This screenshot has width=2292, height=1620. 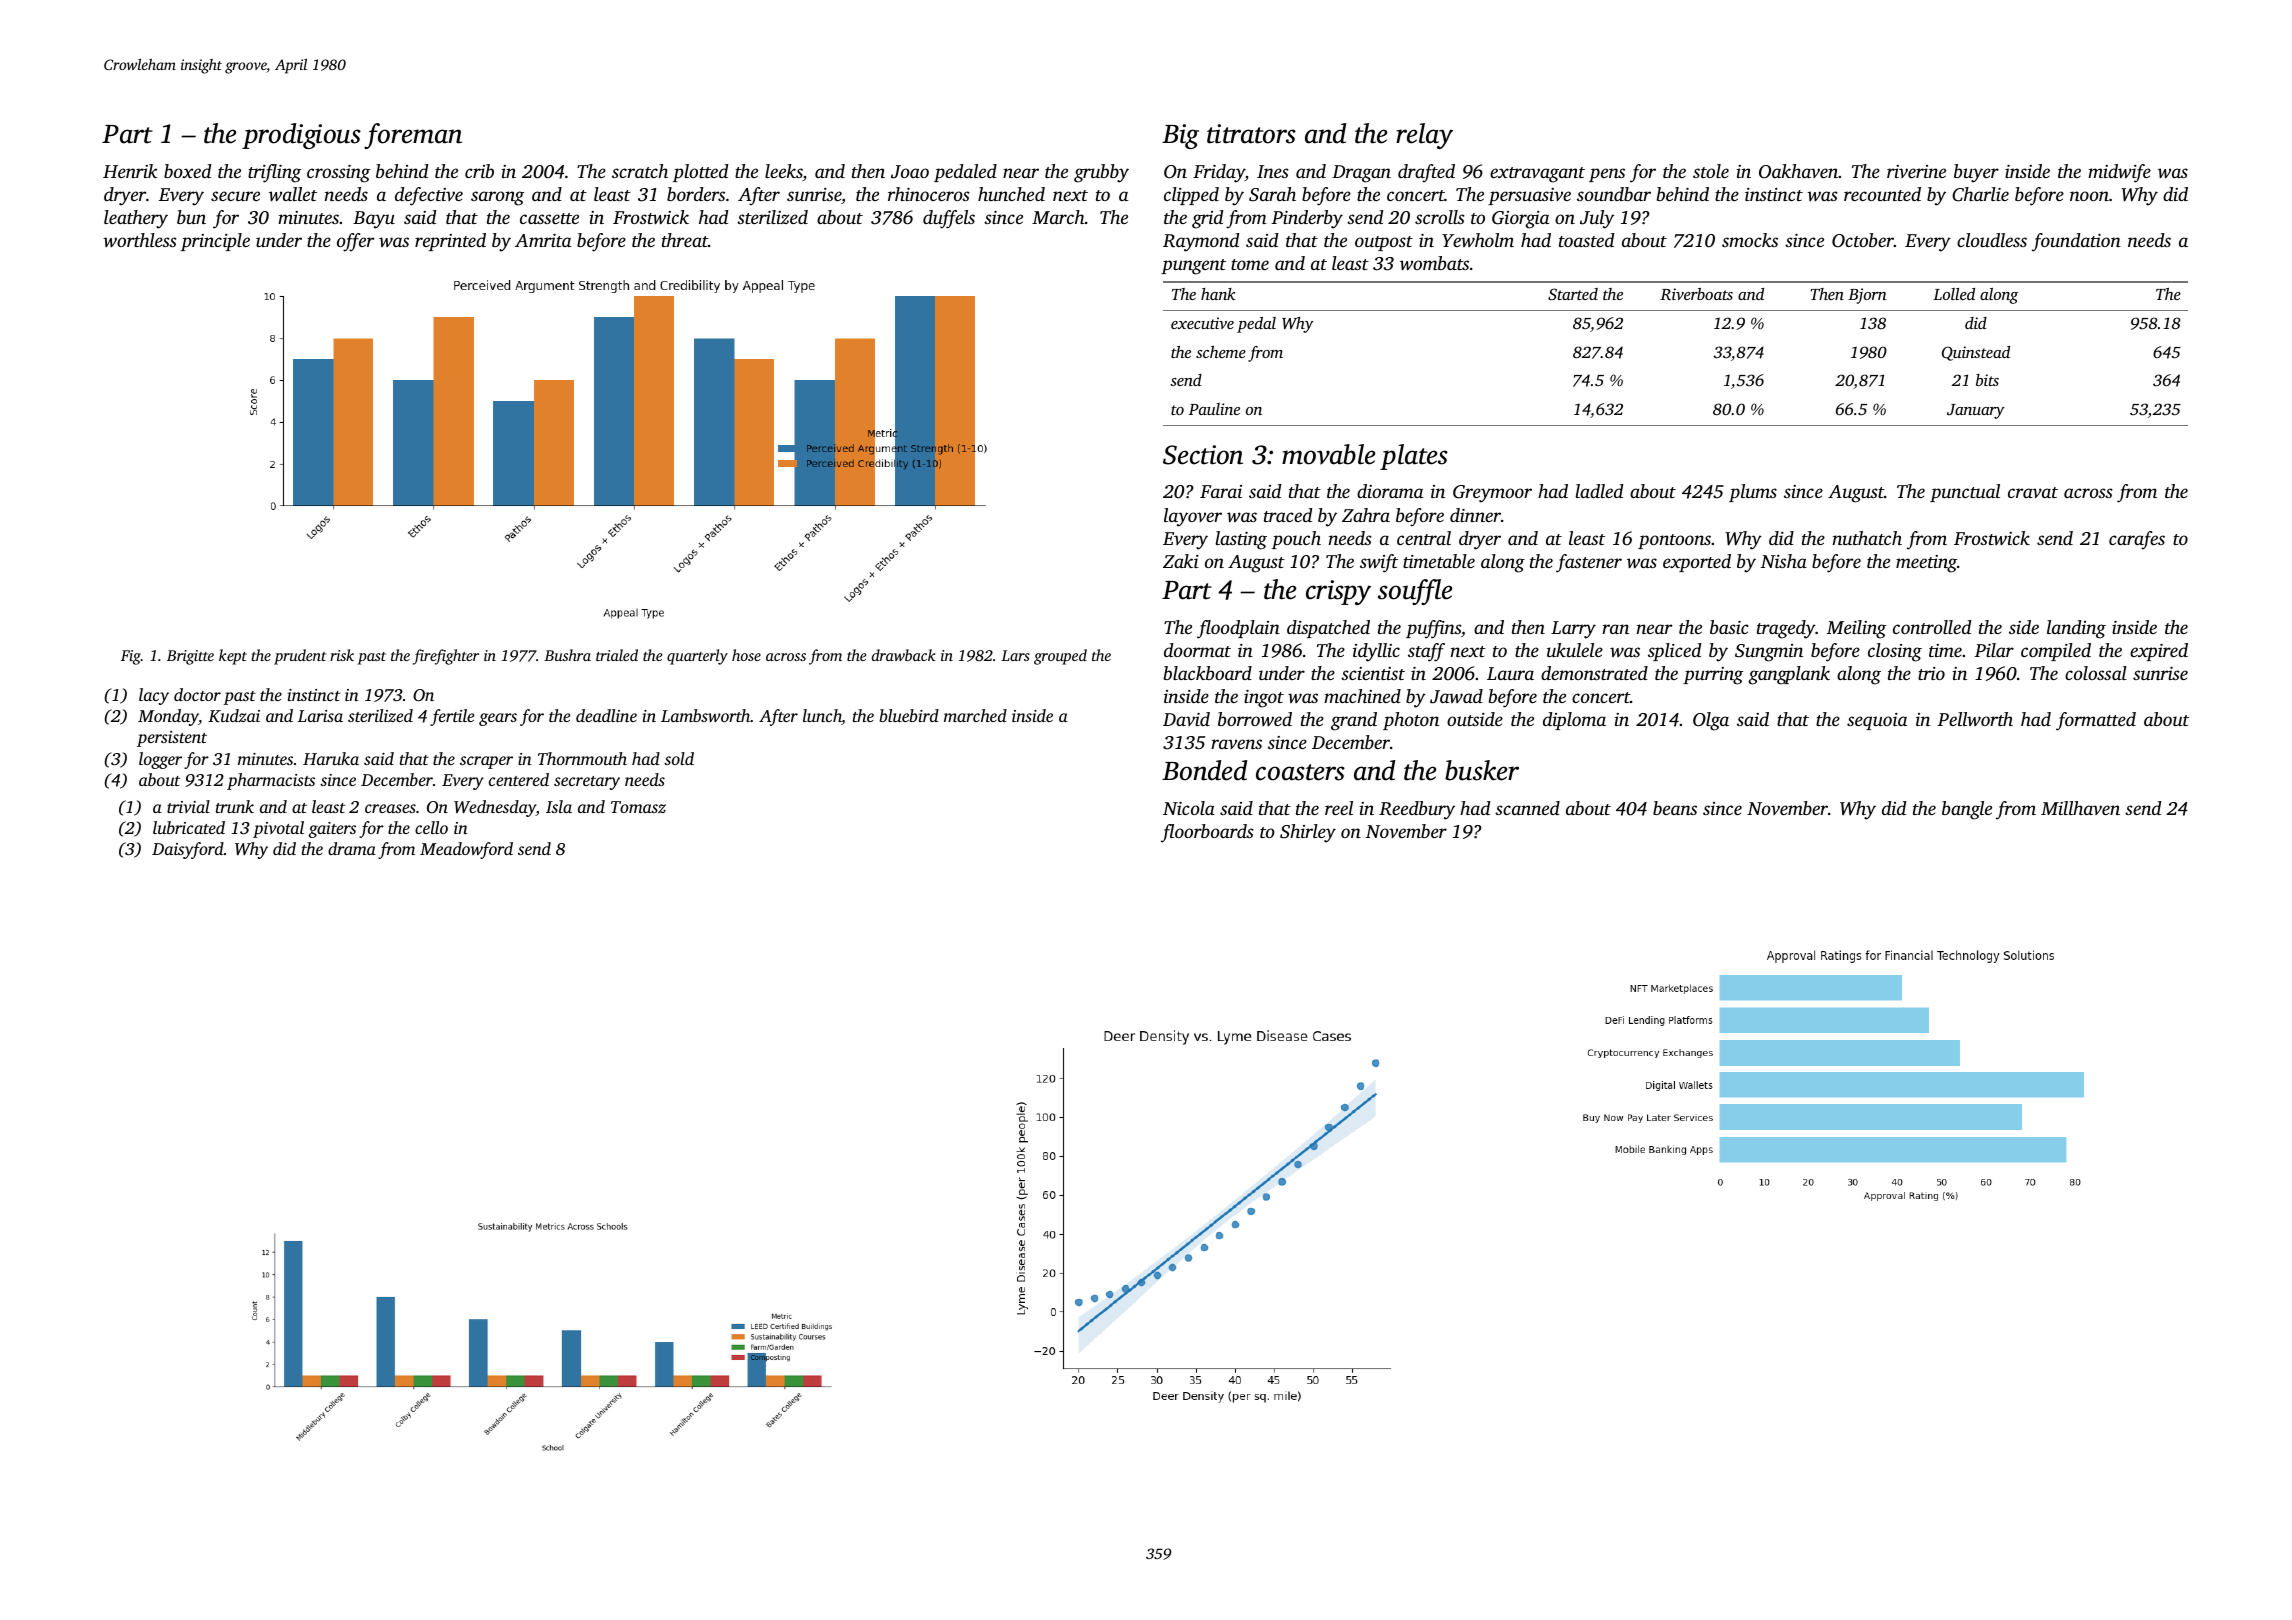 What do you see at coordinates (617, 655) in the screenshot?
I see `trialed` at bounding box center [617, 655].
